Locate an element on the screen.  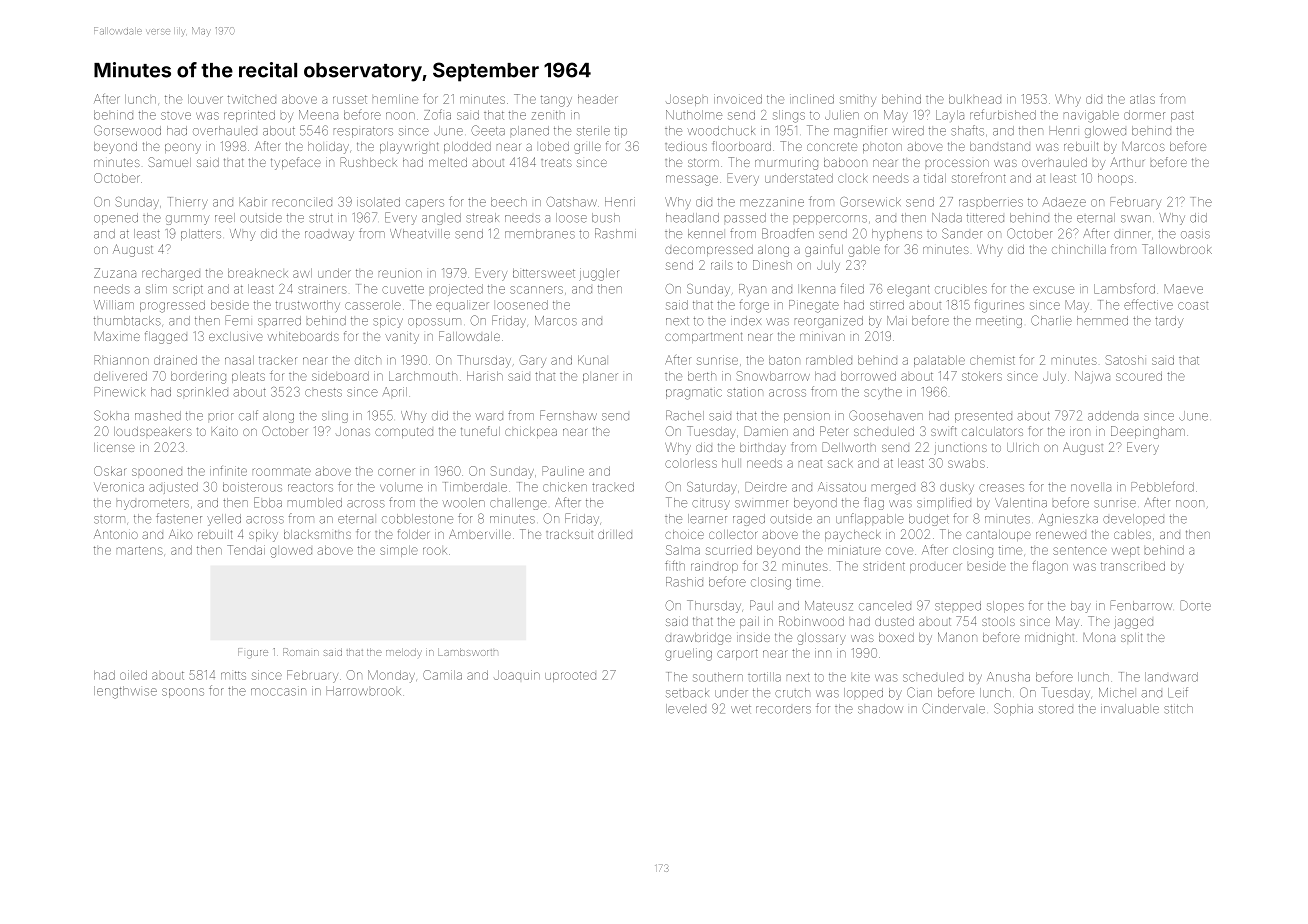
excuse is located at coordinates (1053, 290).
